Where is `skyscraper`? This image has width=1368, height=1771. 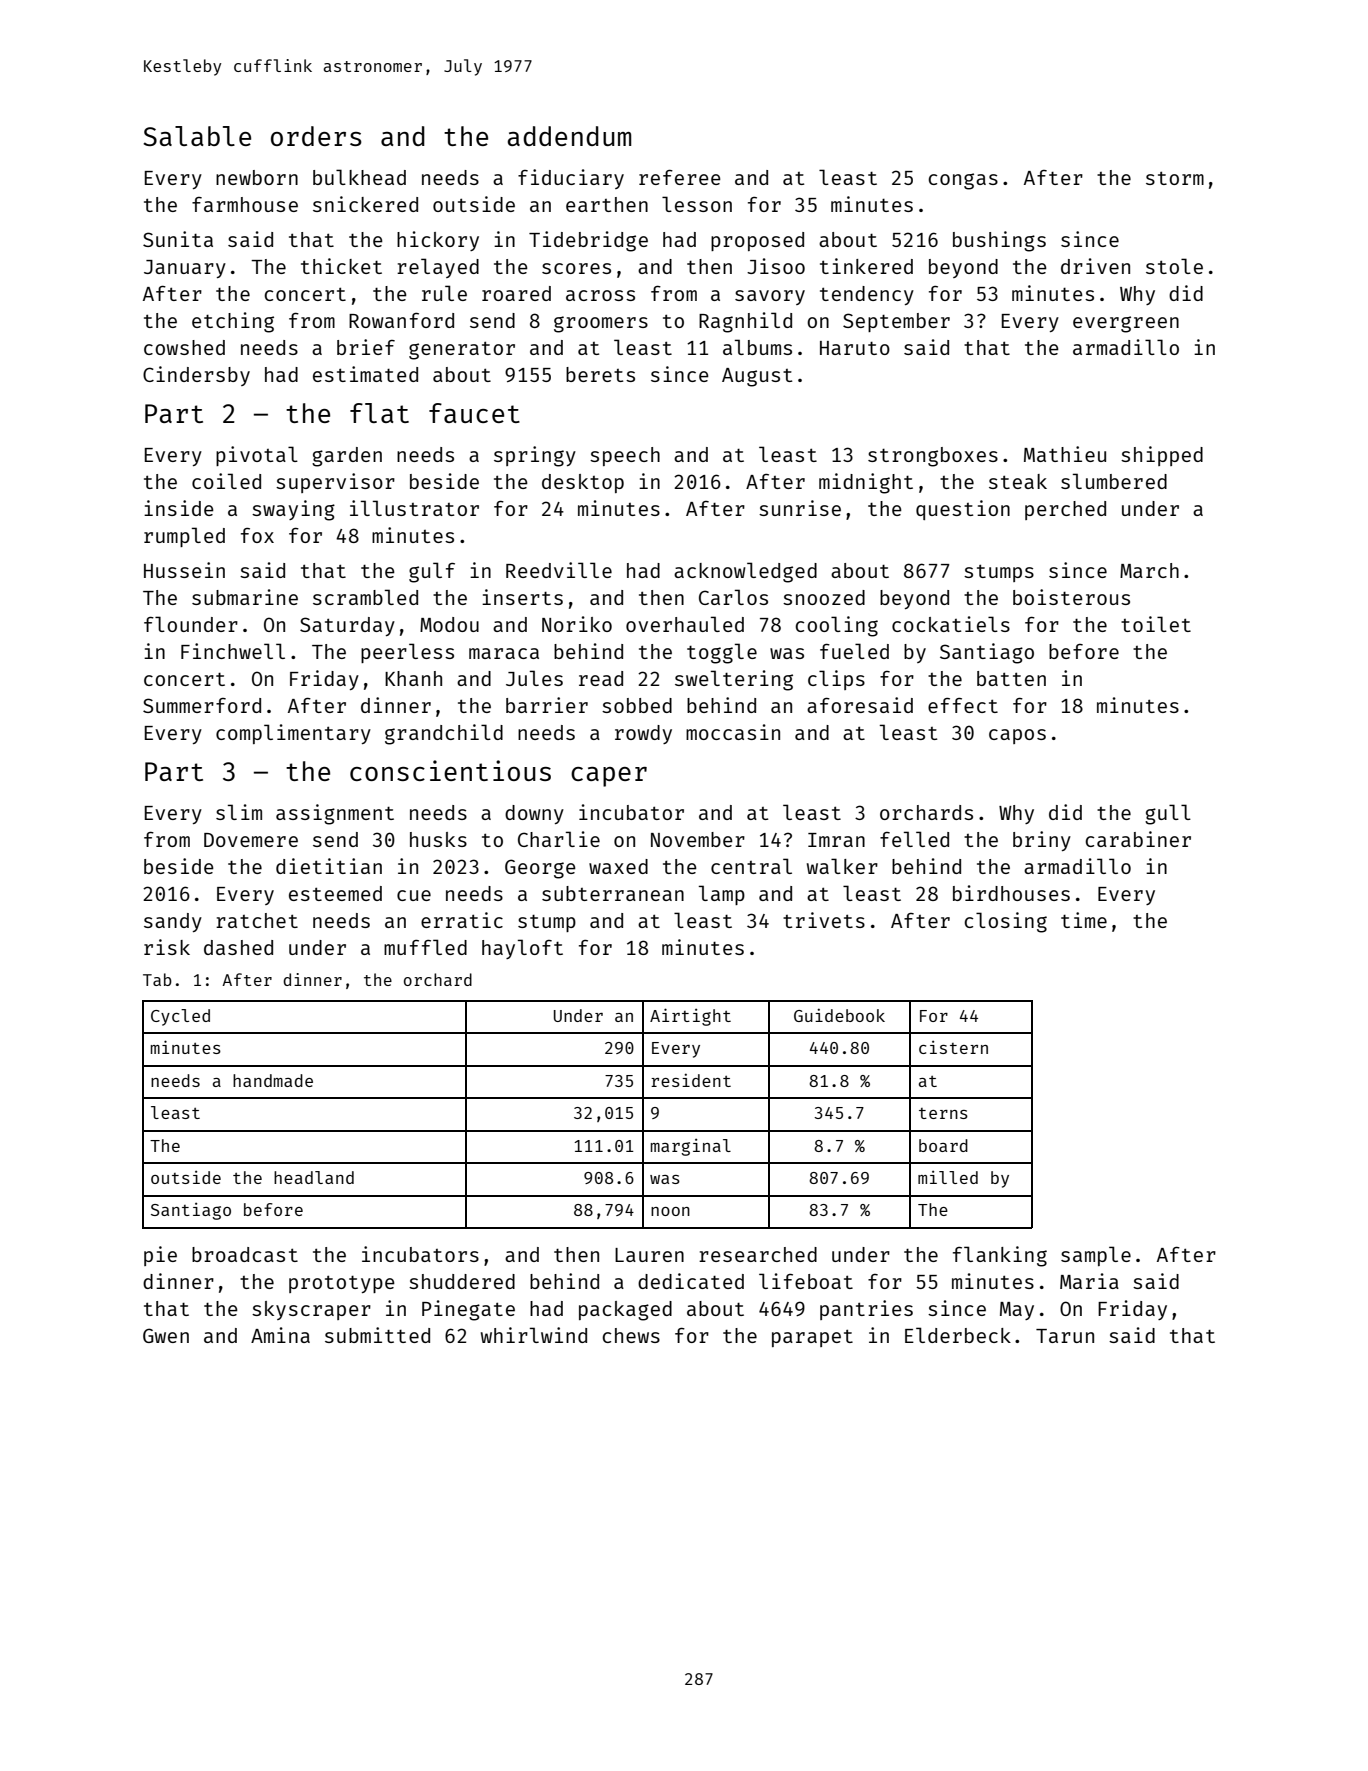 skyscraper is located at coordinates (311, 1310).
